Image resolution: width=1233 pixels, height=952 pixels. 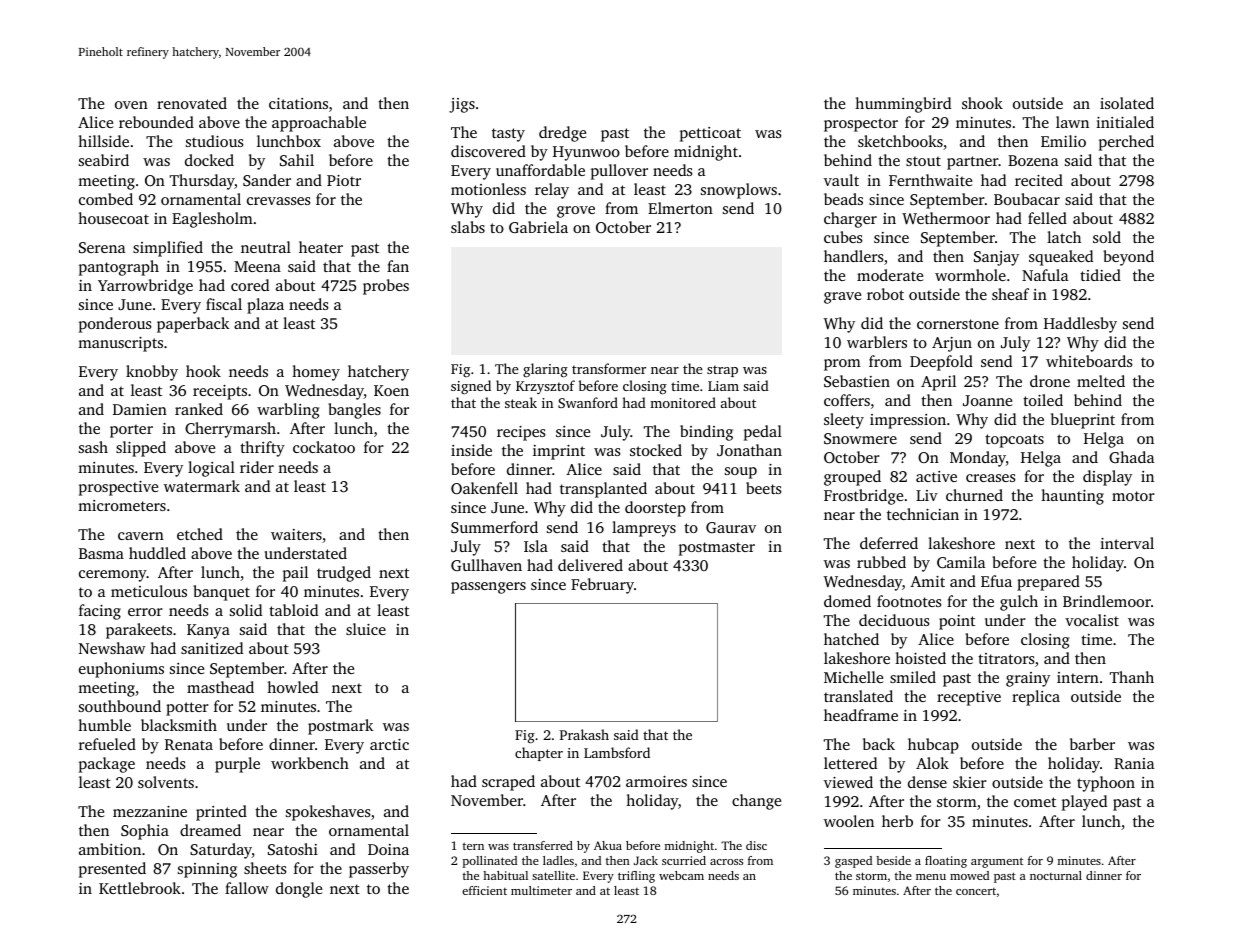 I want to click on April, so click(x=938, y=383).
